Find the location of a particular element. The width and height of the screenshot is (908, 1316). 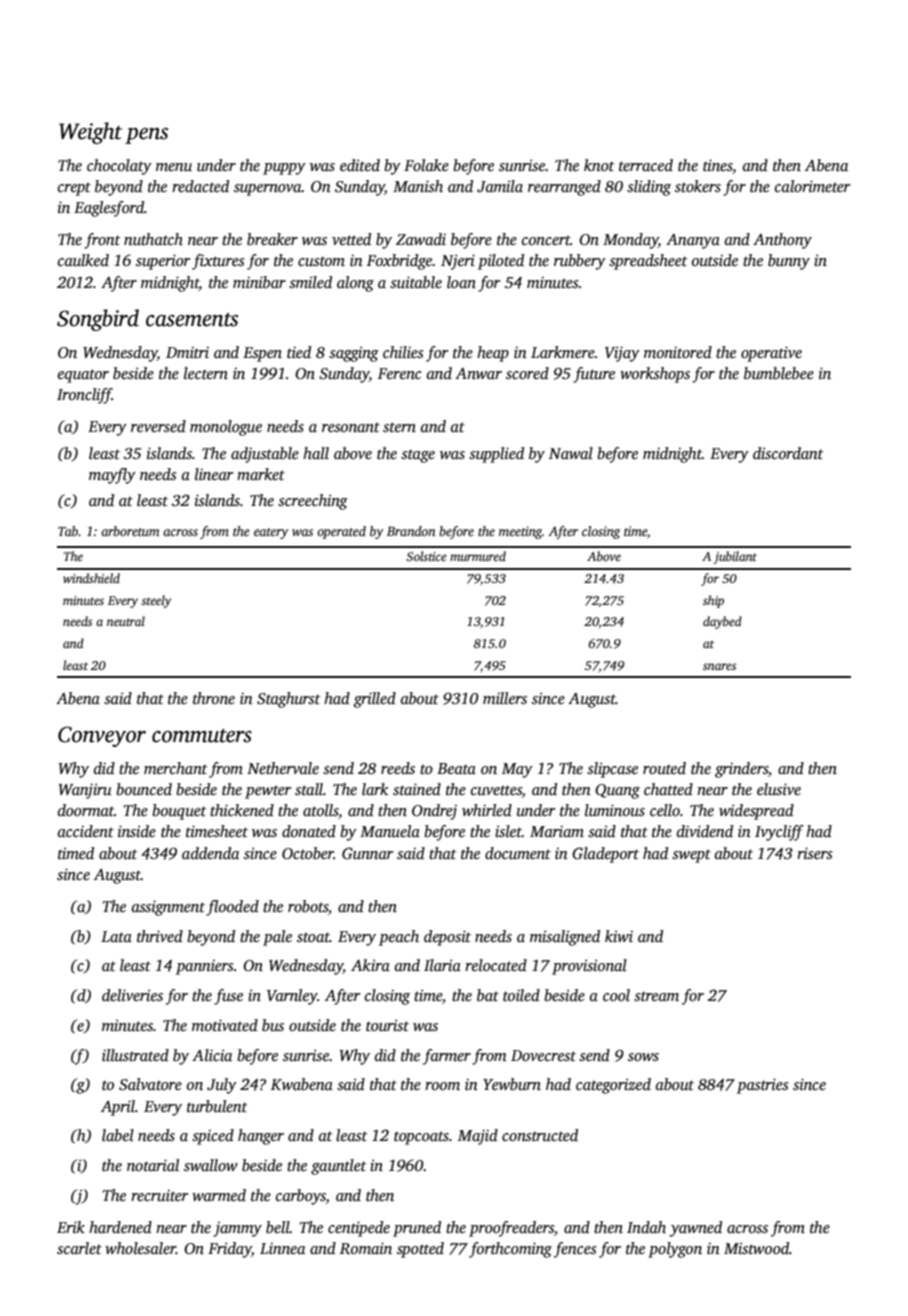

scarlet is located at coordinates (79, 1248).
